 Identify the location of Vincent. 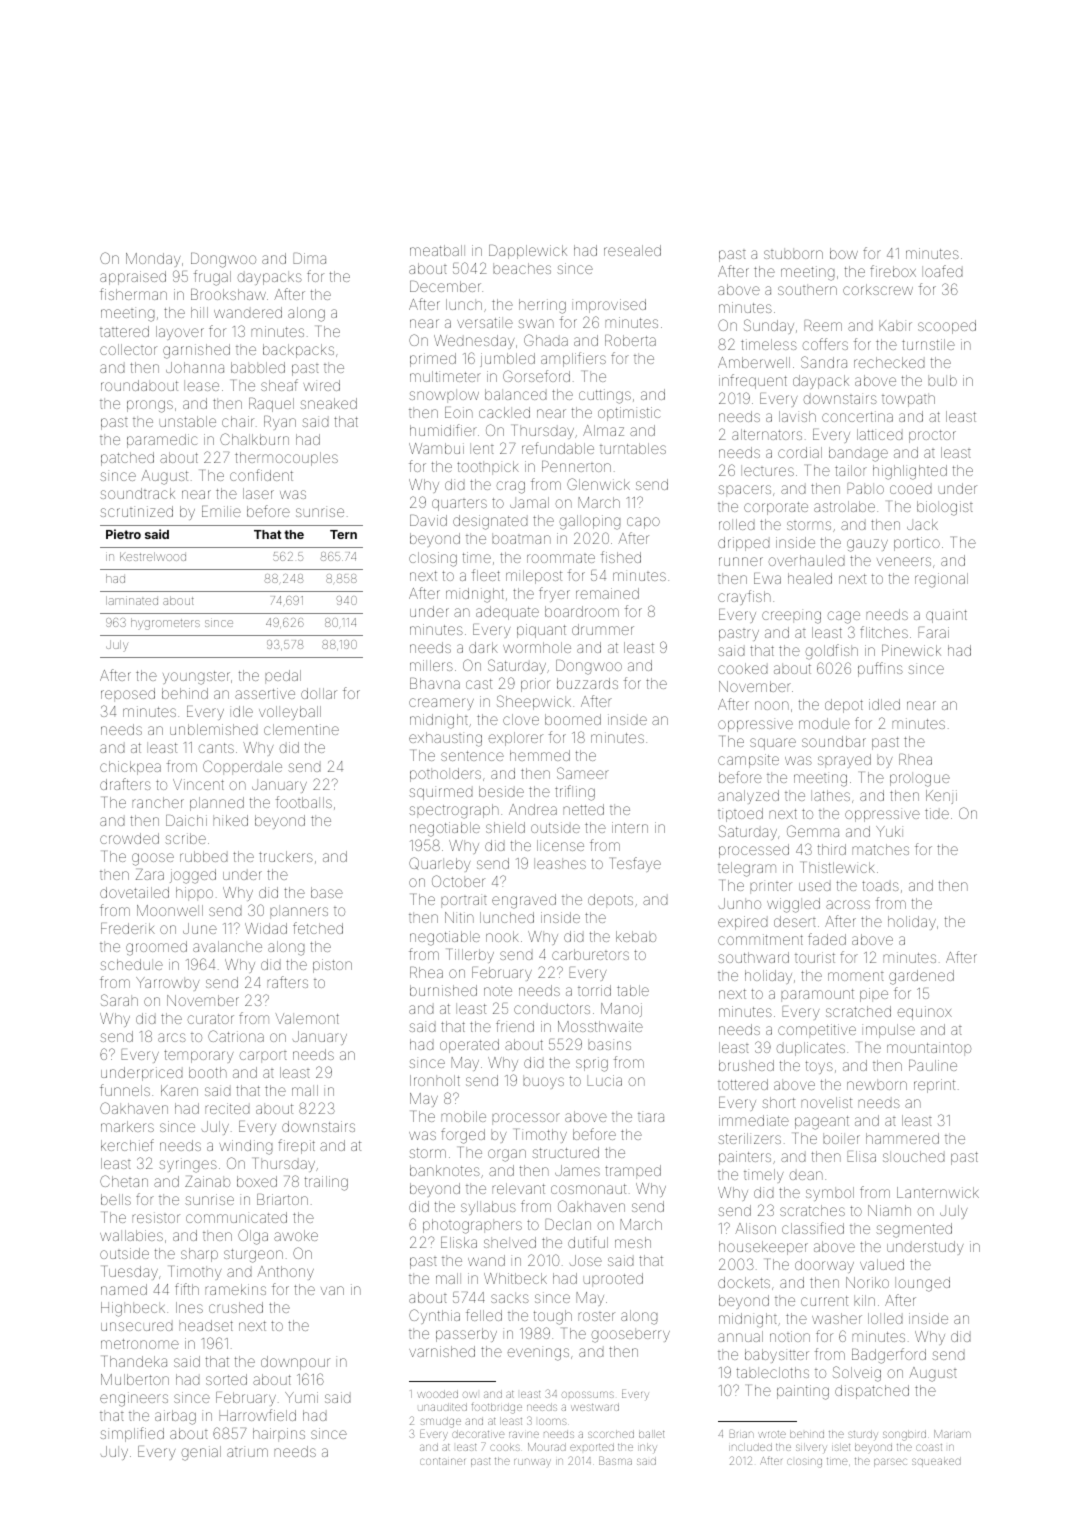
(198, 784).
